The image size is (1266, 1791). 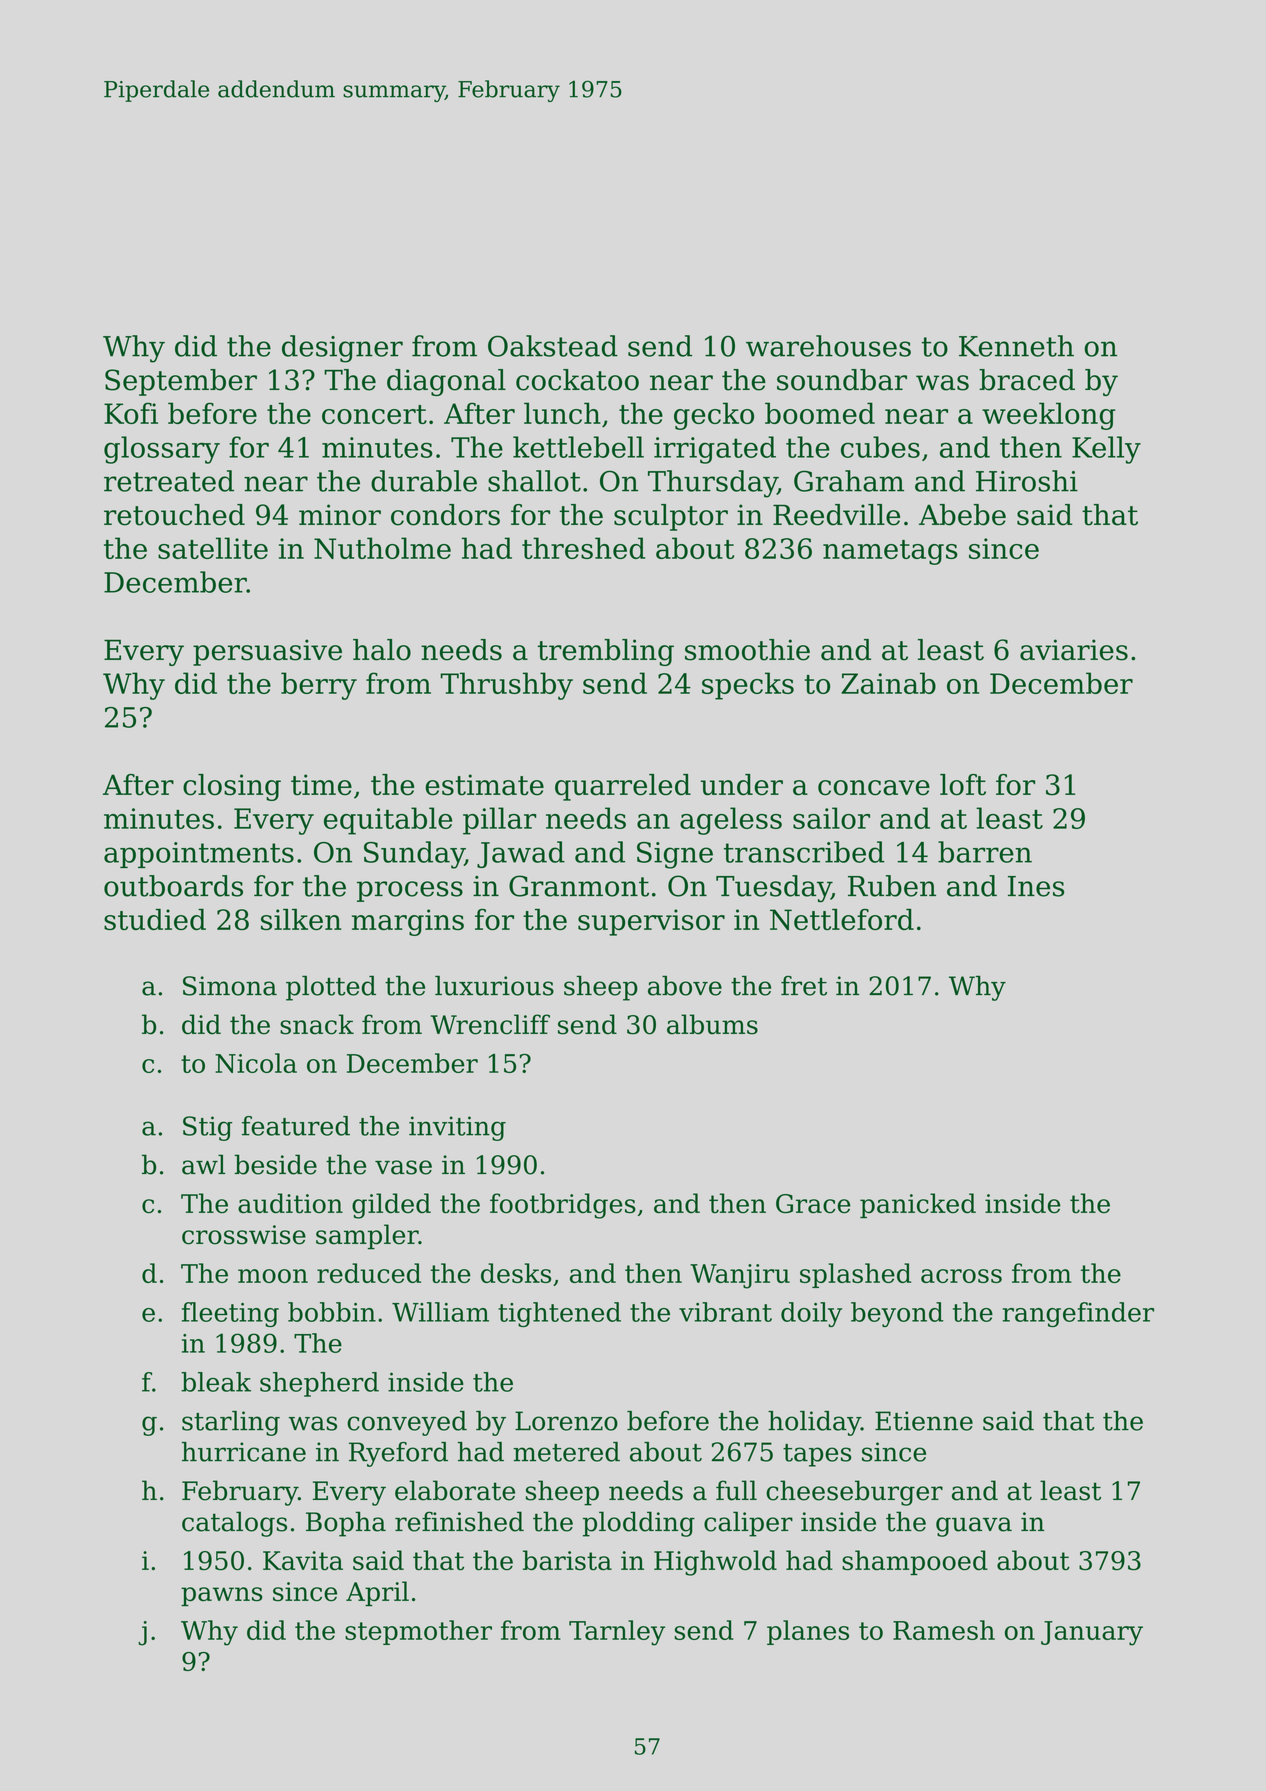 I want to click on across, so click(x=961, y=1276).
